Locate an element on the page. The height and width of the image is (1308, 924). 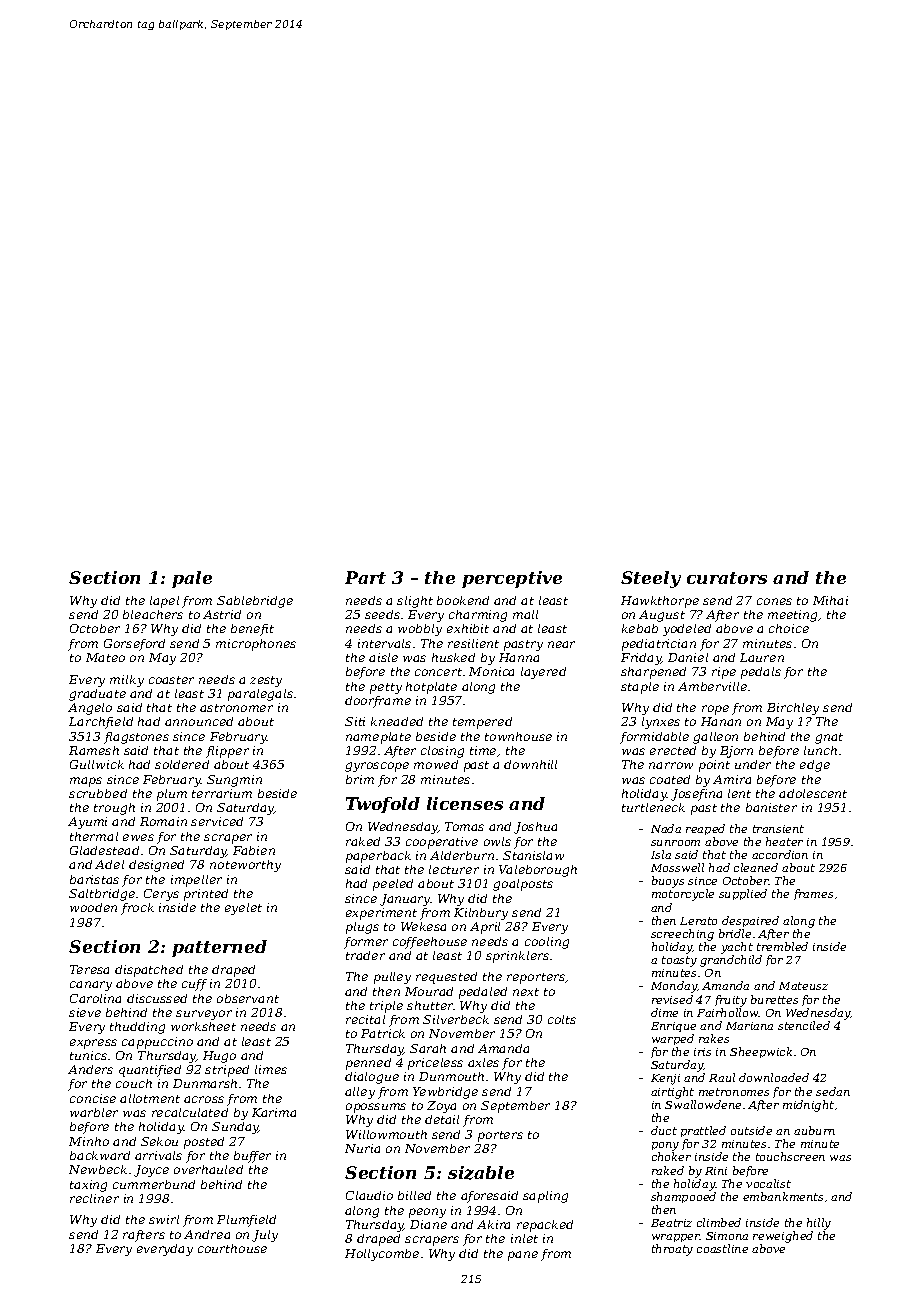
pane is located at coordinates (523, 1256).
